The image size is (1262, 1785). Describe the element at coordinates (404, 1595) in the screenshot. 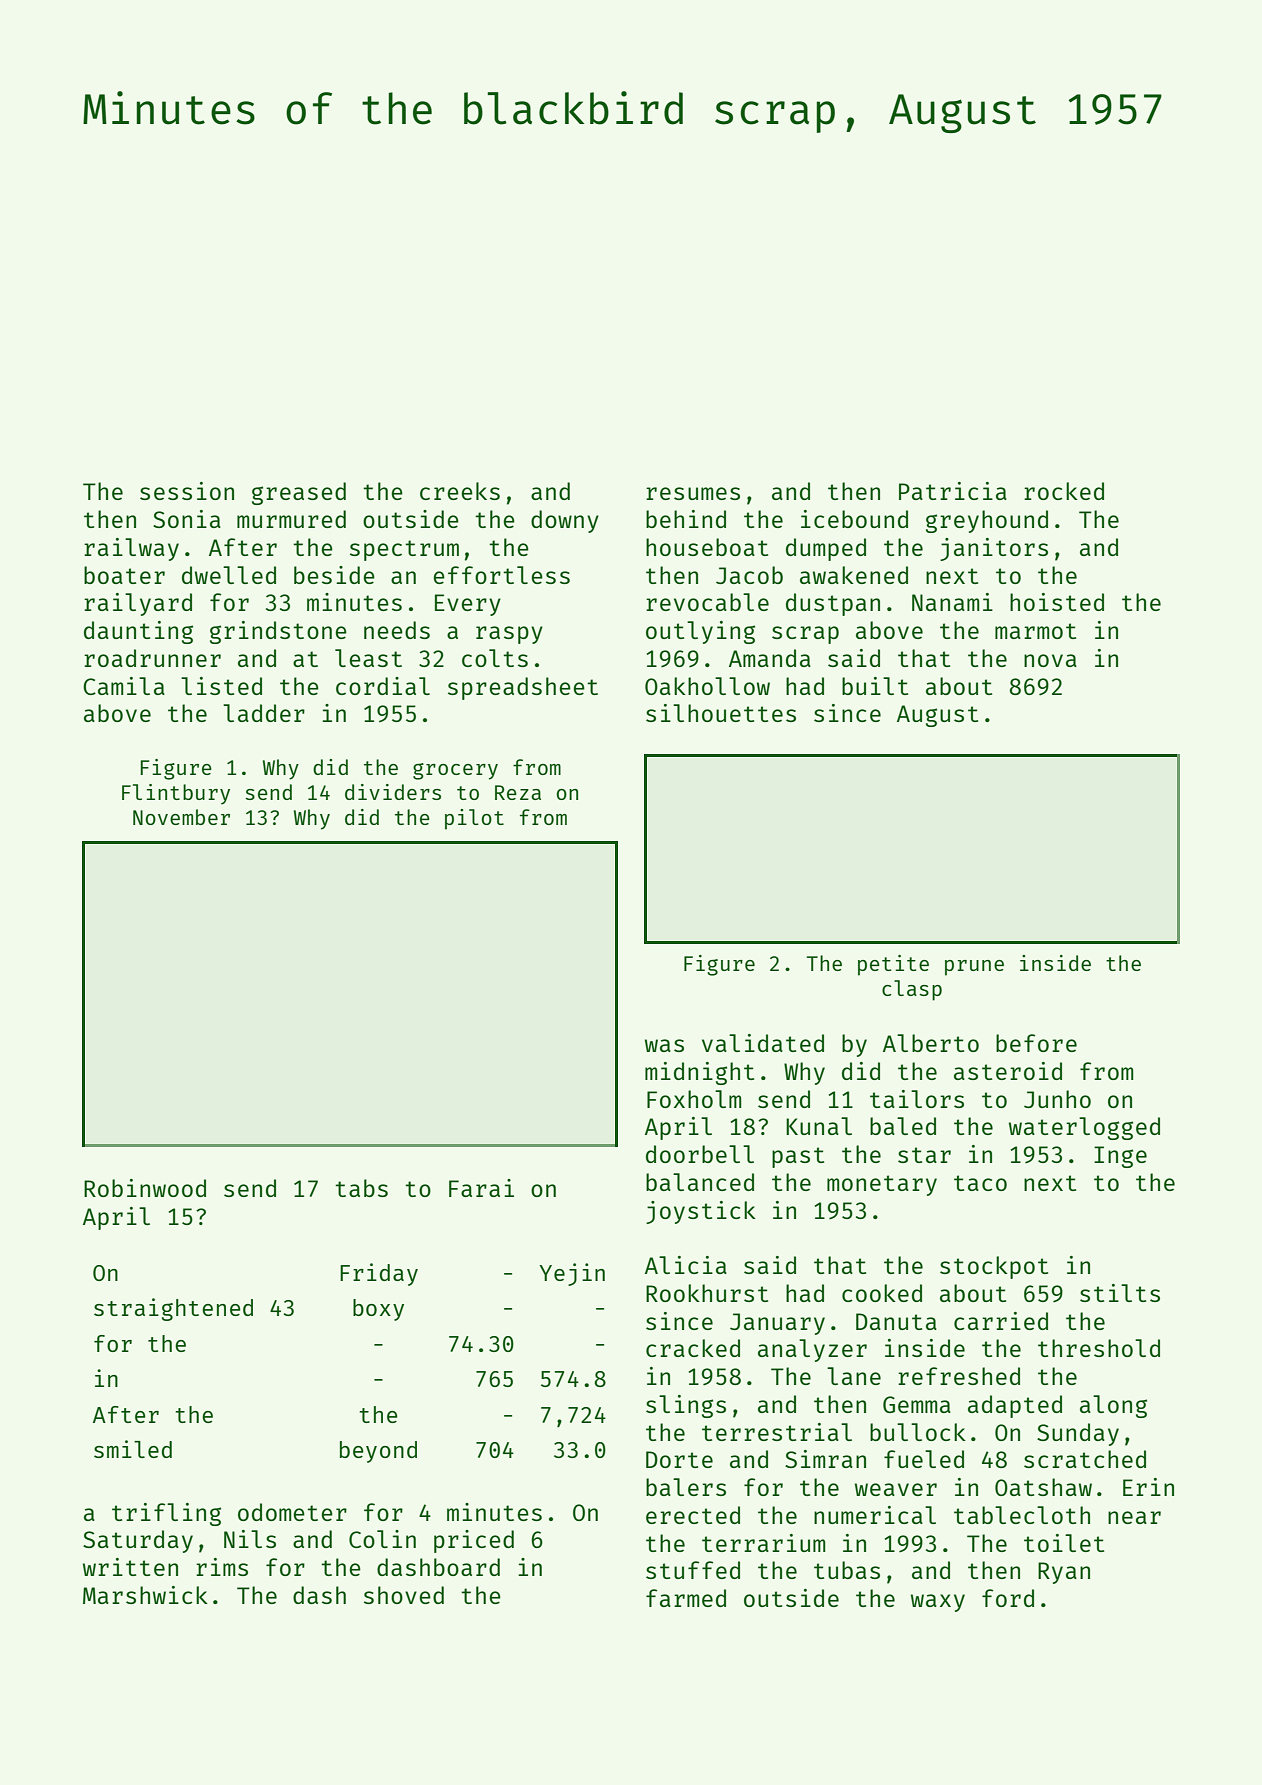

I see `shoved` at that location.
